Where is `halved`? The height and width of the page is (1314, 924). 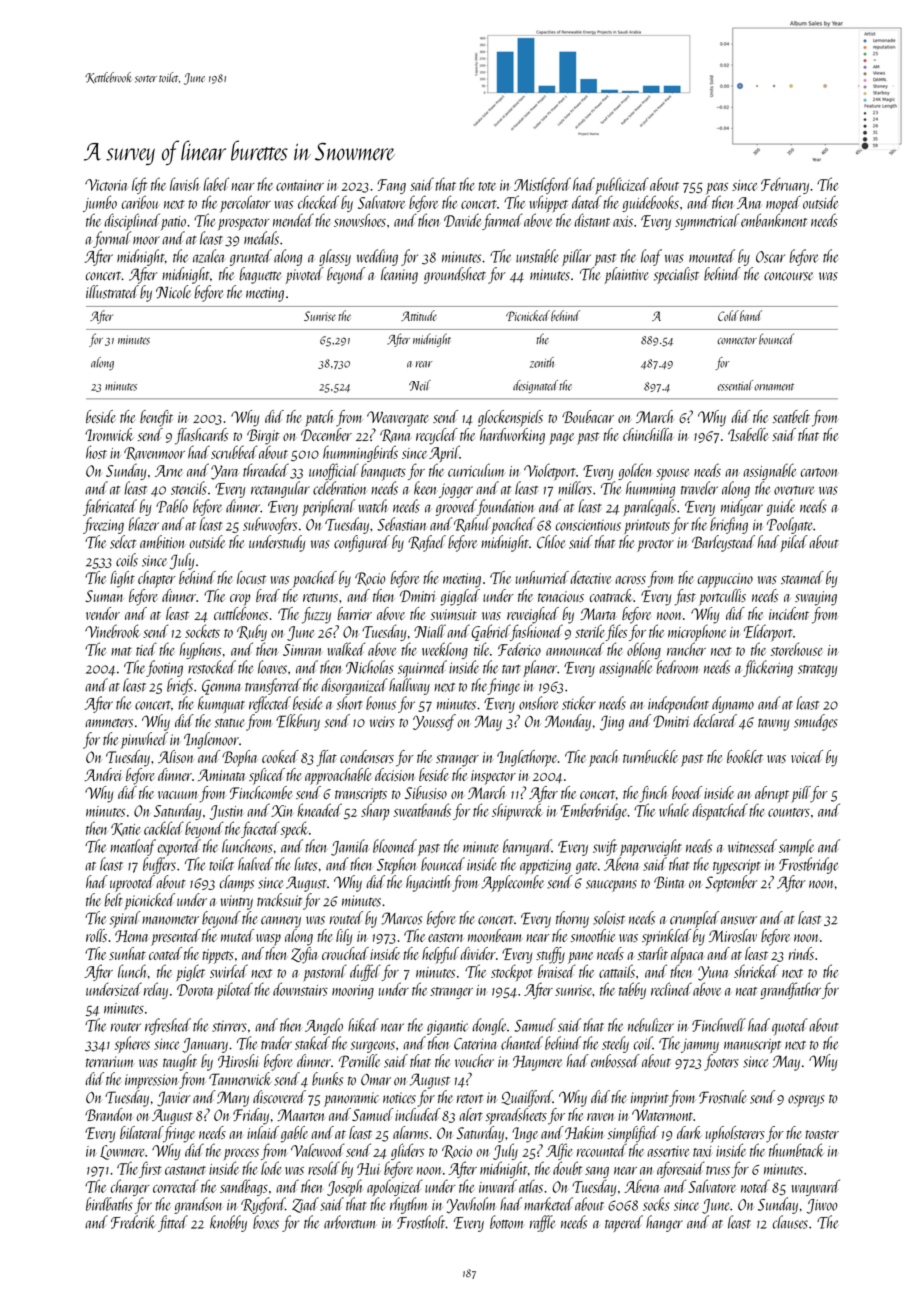 halved is located at coordinates (255, 864).
